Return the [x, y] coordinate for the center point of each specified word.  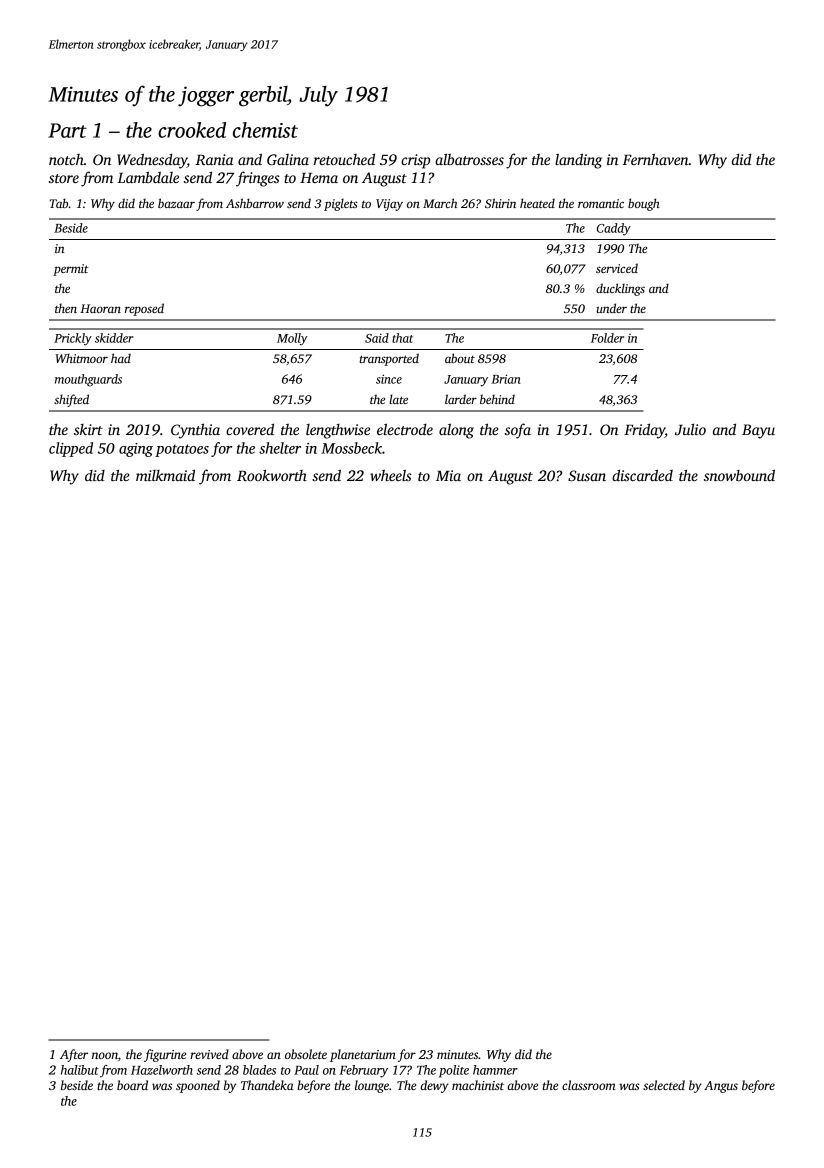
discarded [642, 475]
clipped [71, 449]
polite [454, 1071]
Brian [506, 379]
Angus [721, 1087]
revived [209, 1054]
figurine [165, 1055]
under [611, 308]
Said [377, 338]
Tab [59, 203]
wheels [391, 475]
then [66, 308]
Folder [607, 338]
